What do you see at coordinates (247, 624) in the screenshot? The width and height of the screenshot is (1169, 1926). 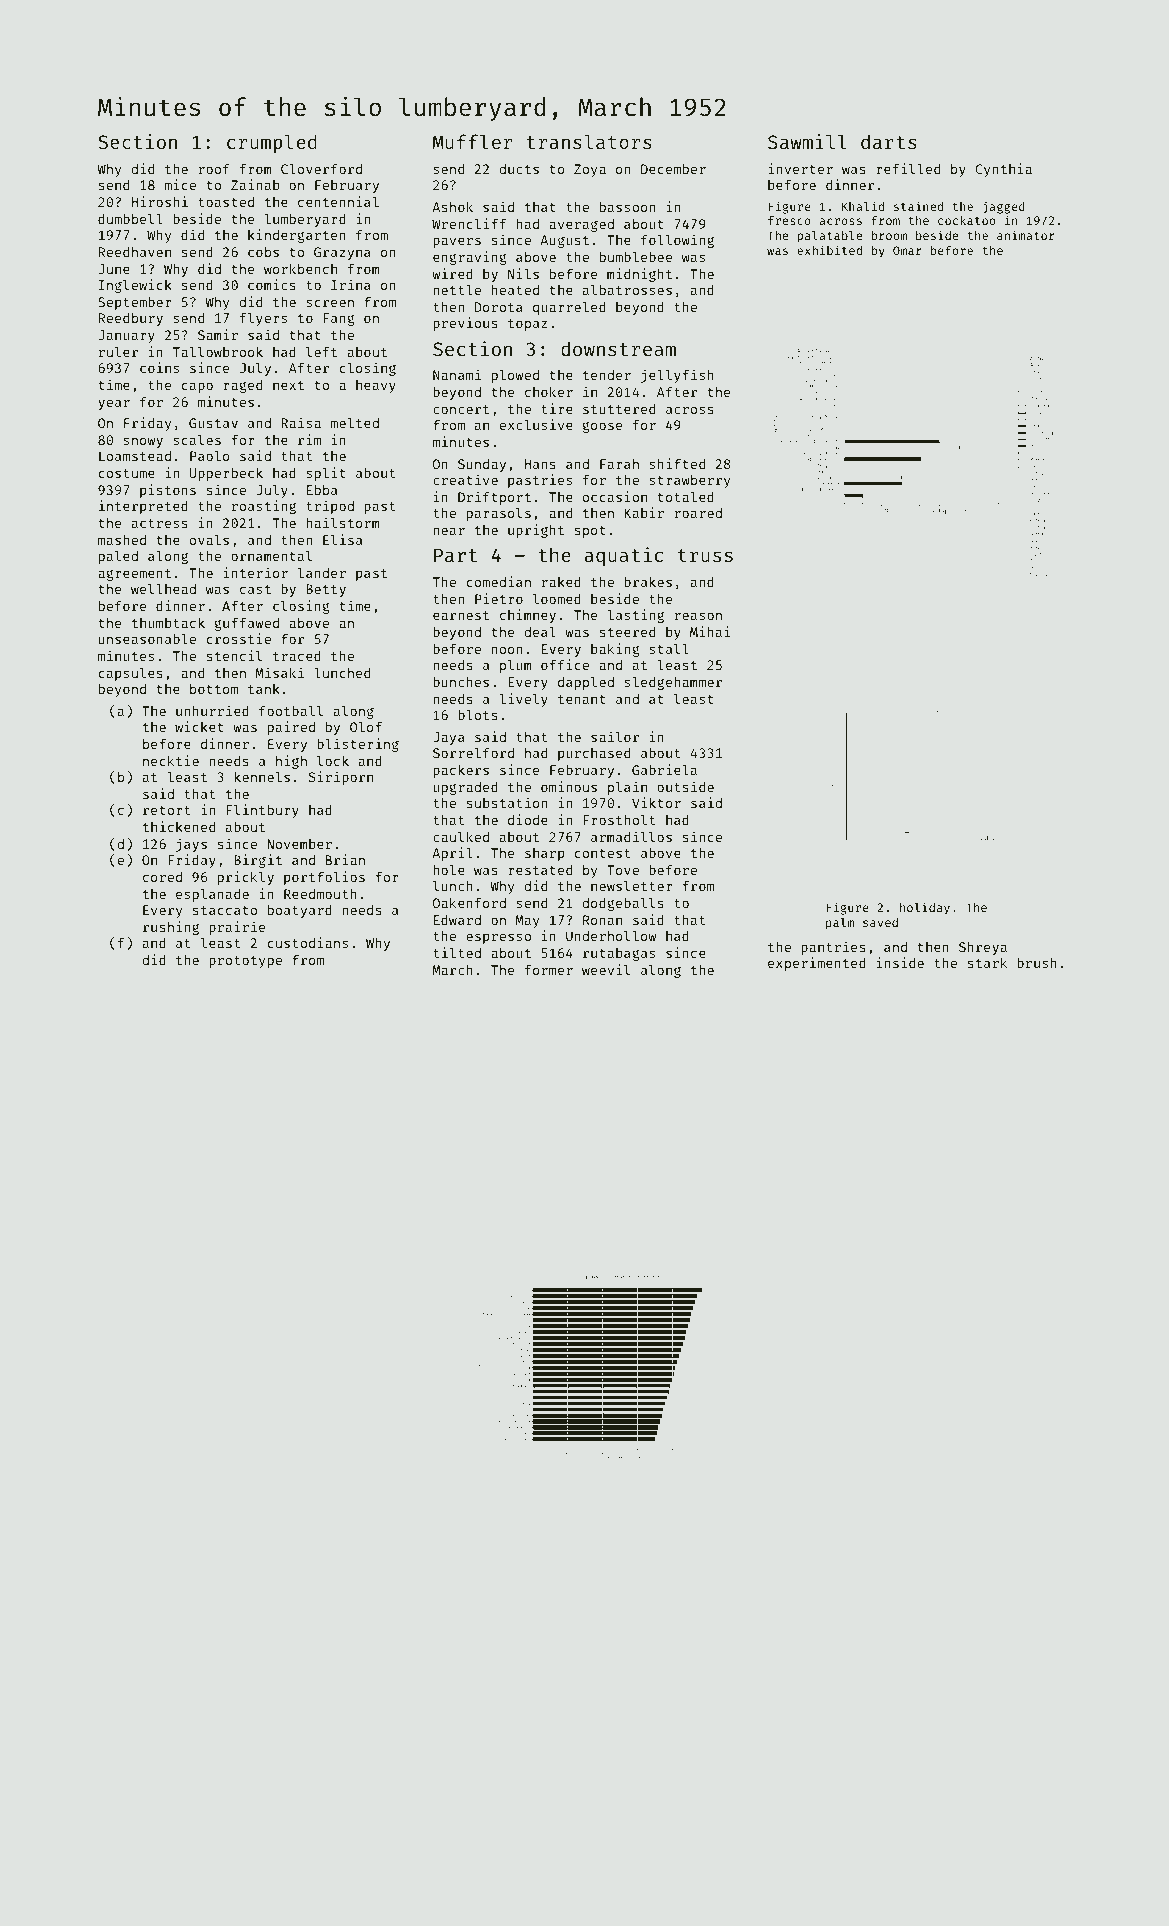 I see `guffawed` at bounding box center [247, 624].
